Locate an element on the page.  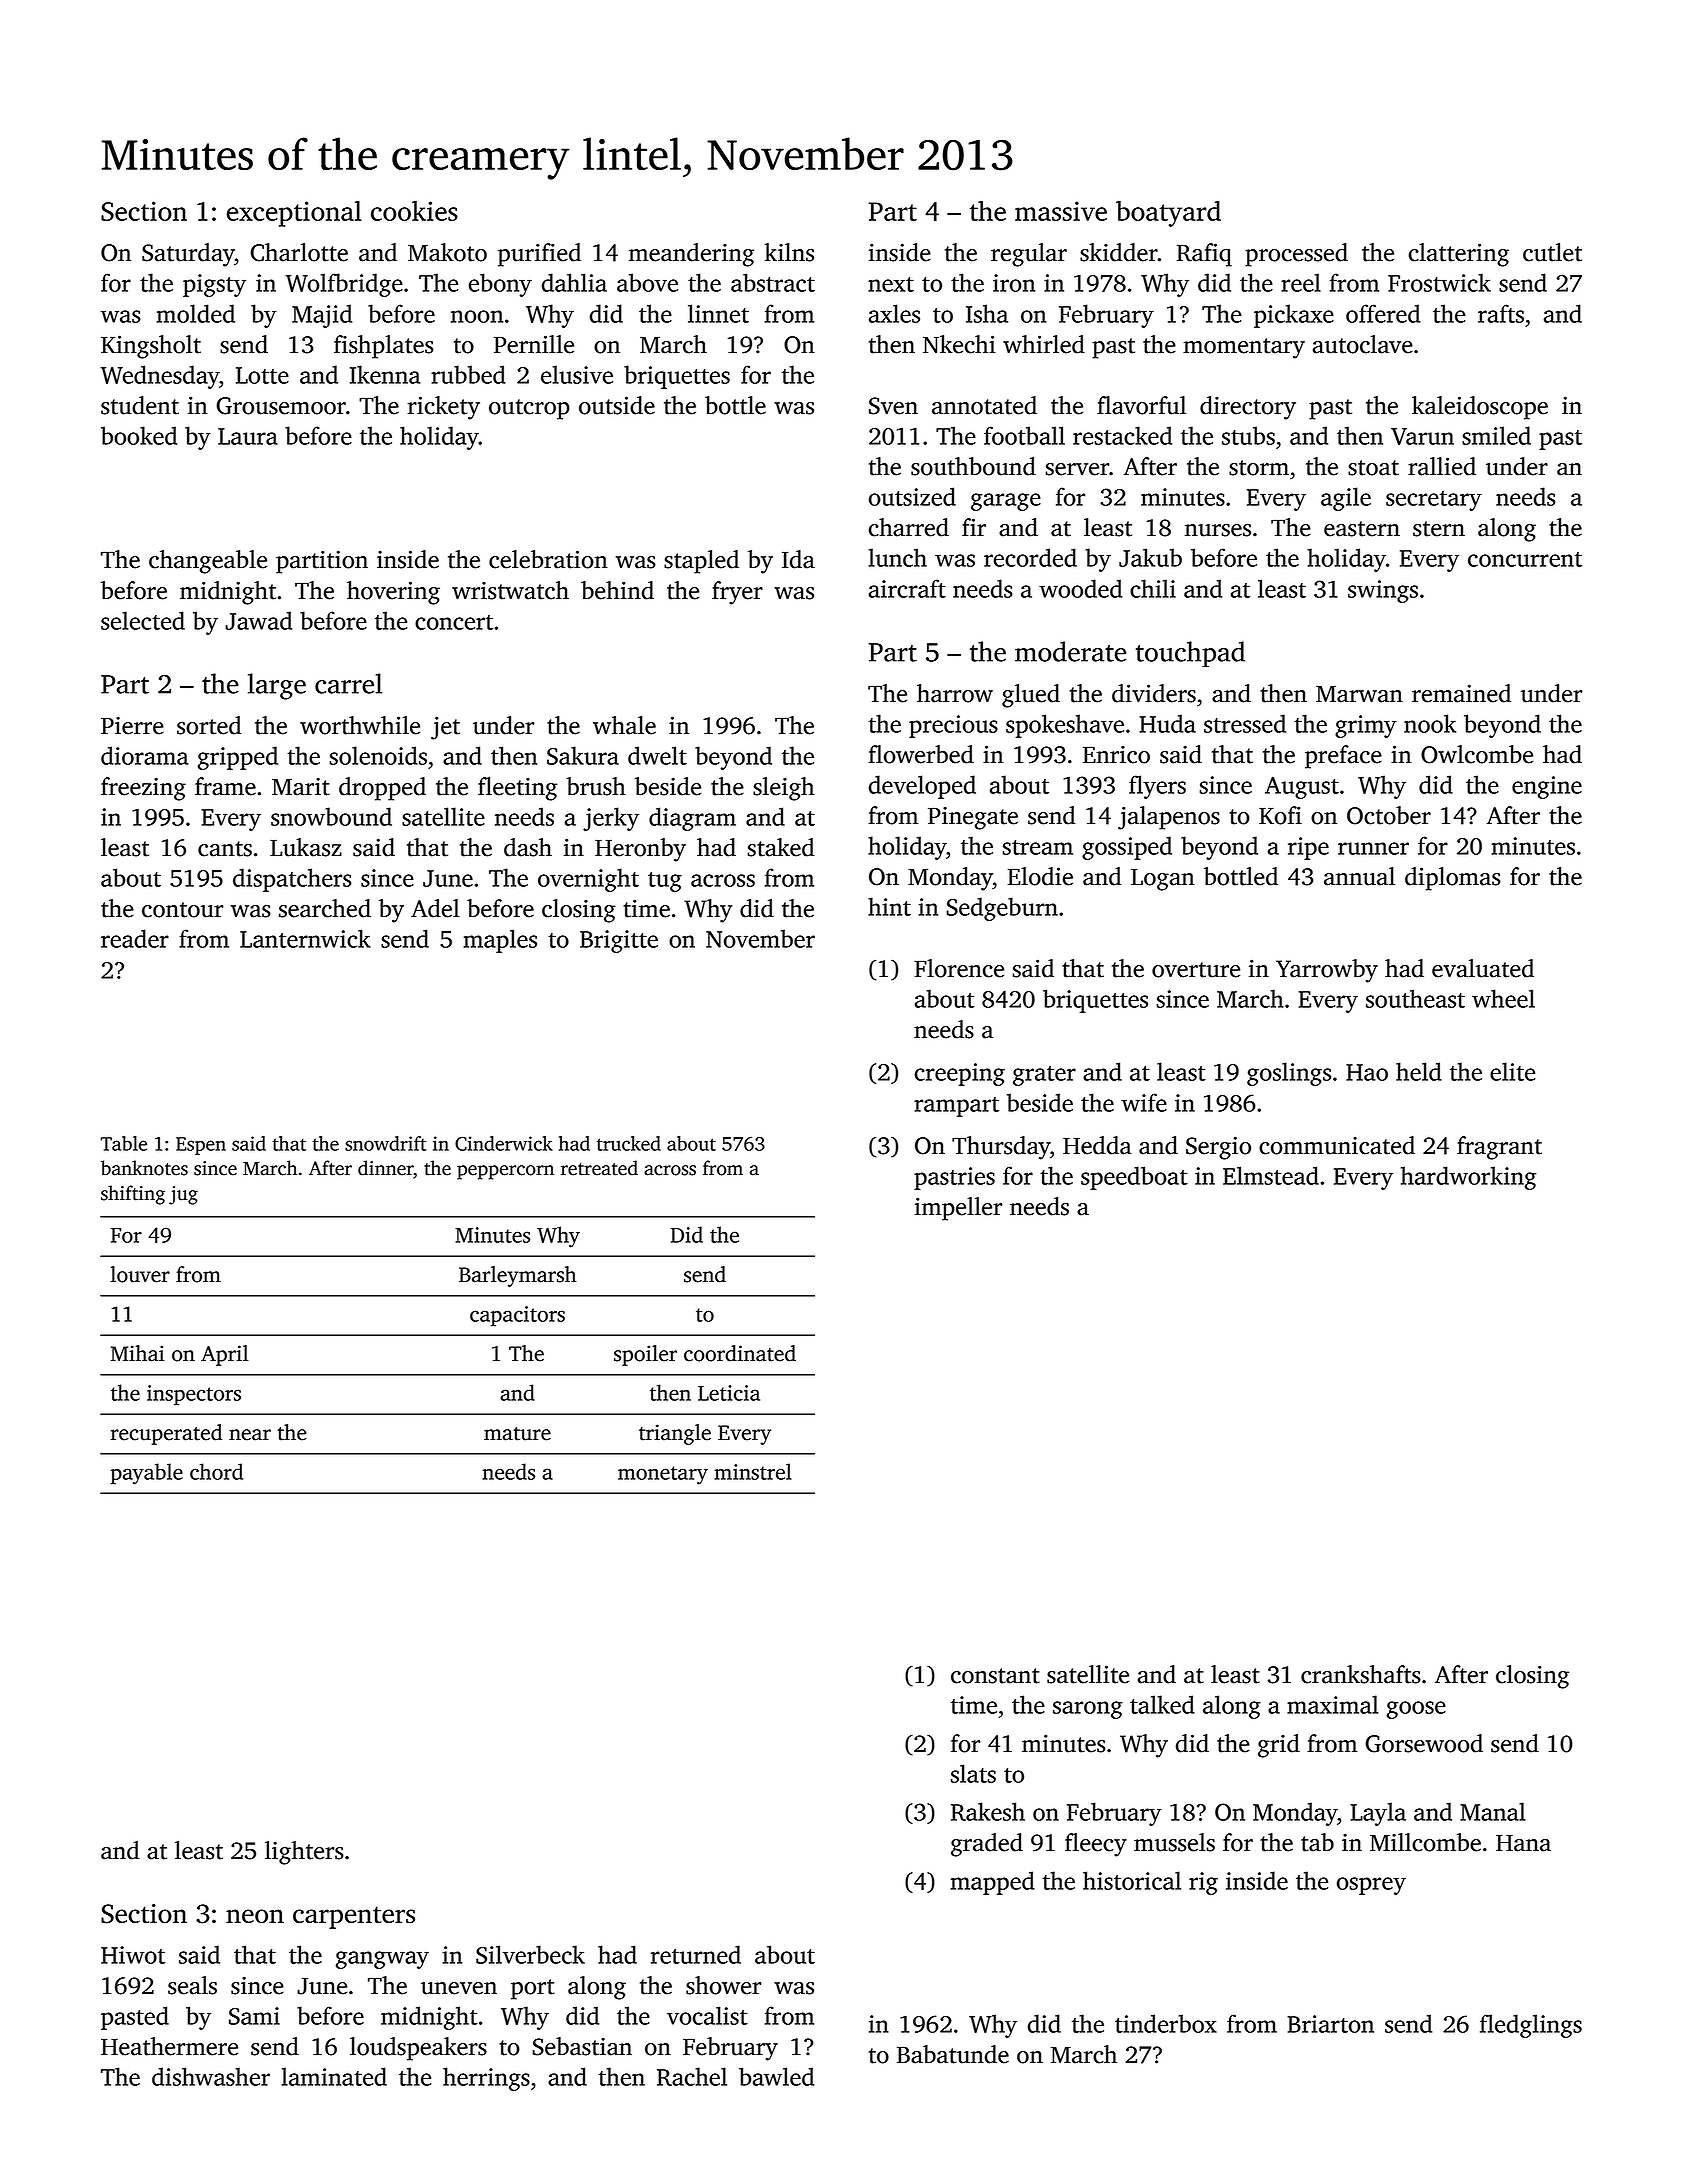
neon is located at coordinates (255, 1916).
